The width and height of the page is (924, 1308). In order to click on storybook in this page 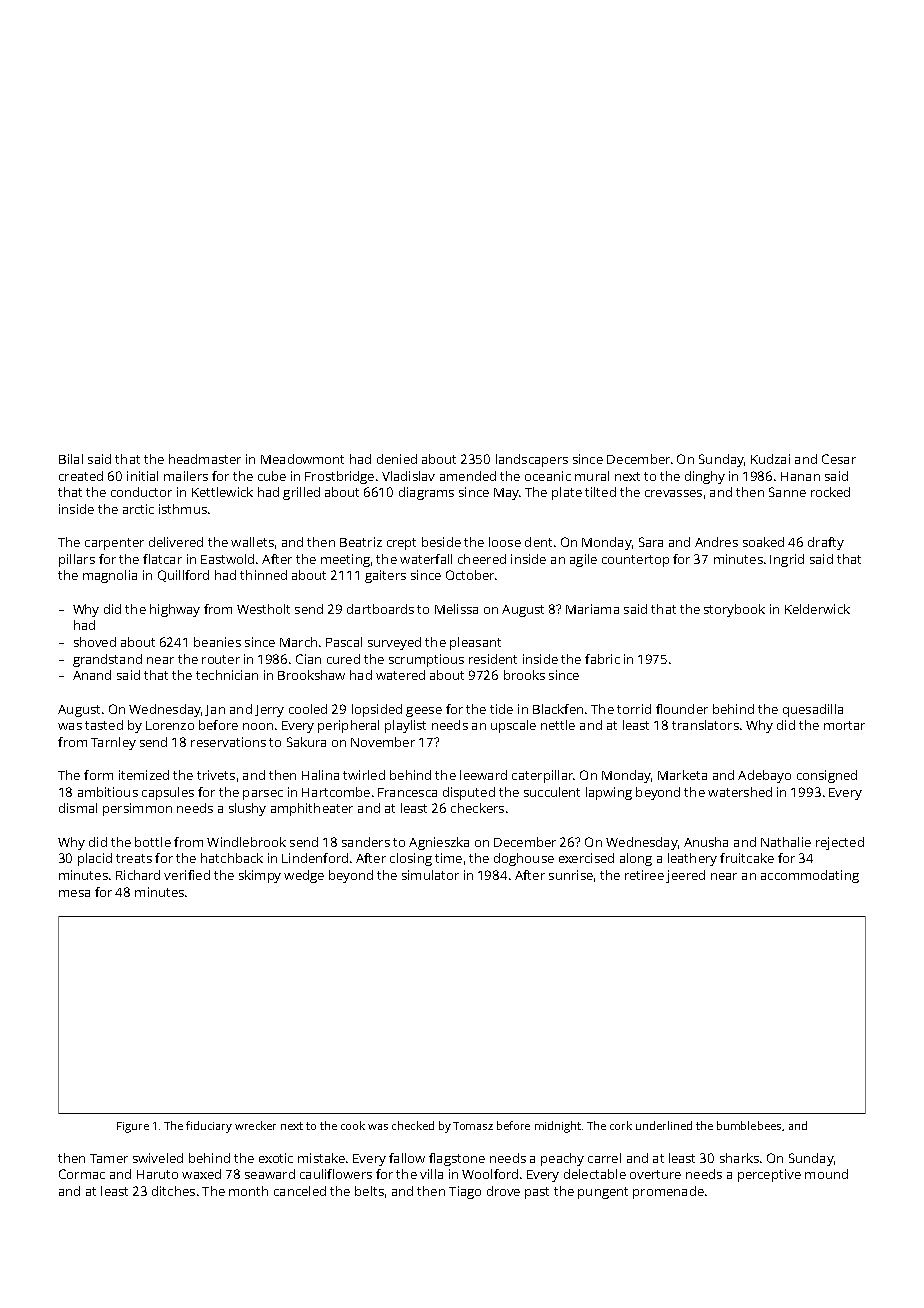, I will do `click(734, 610)`.
